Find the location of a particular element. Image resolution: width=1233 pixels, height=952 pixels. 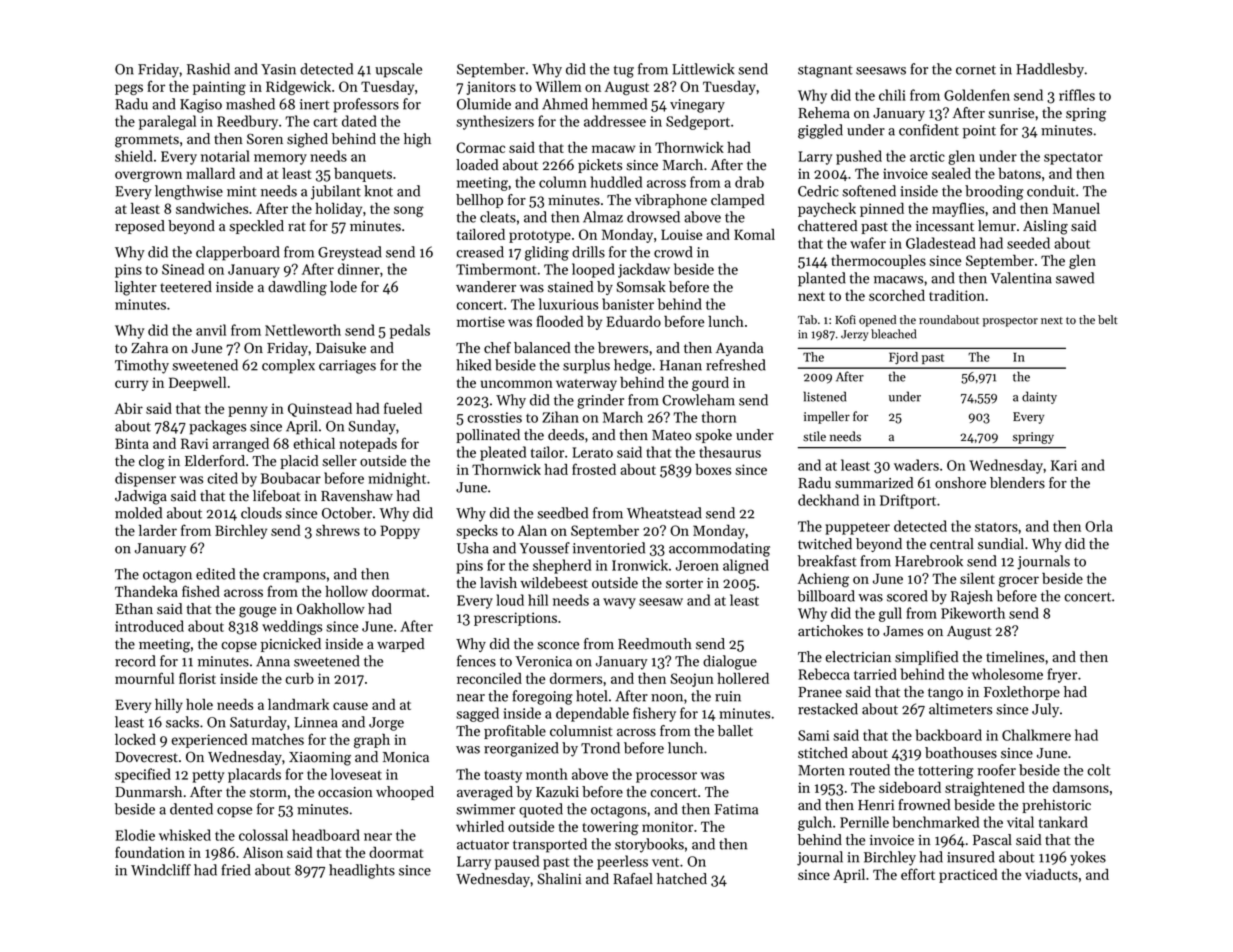

cornet is located at coordinates (976, 70).
